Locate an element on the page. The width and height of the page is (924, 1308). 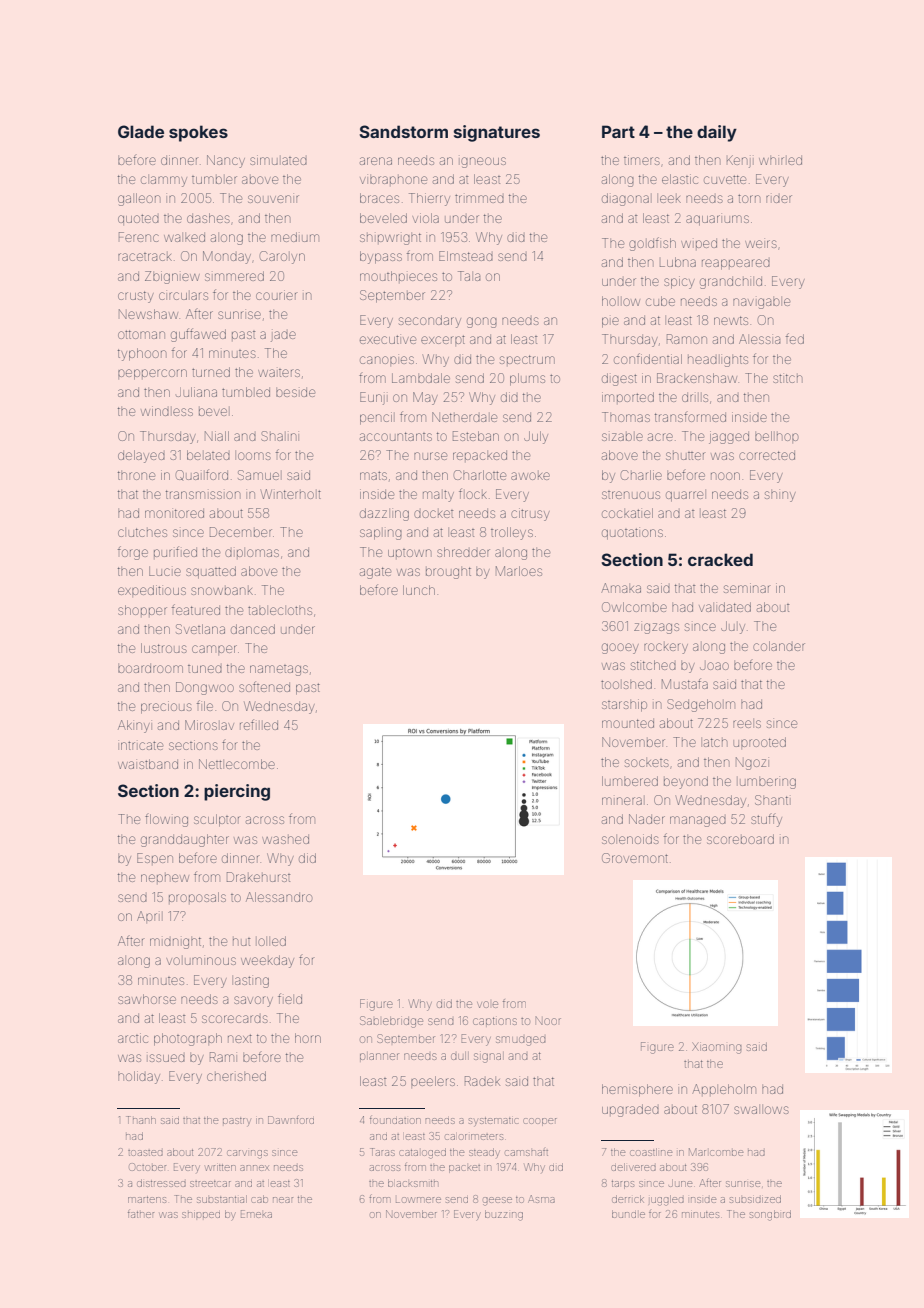
arena is located at coordinates (376, 161).
